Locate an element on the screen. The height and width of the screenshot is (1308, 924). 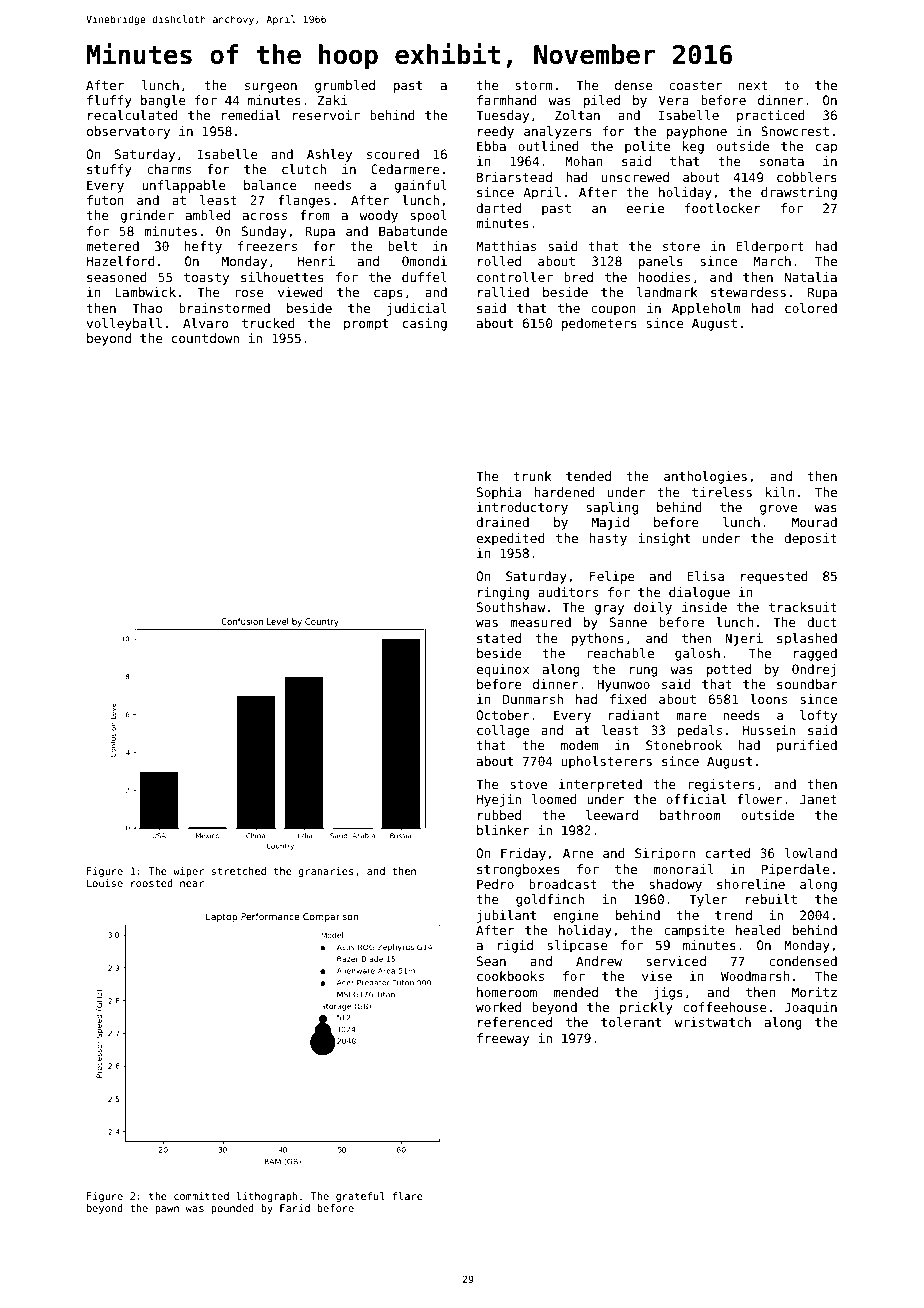
Joaquin is located at coordinates (810, 1008).
